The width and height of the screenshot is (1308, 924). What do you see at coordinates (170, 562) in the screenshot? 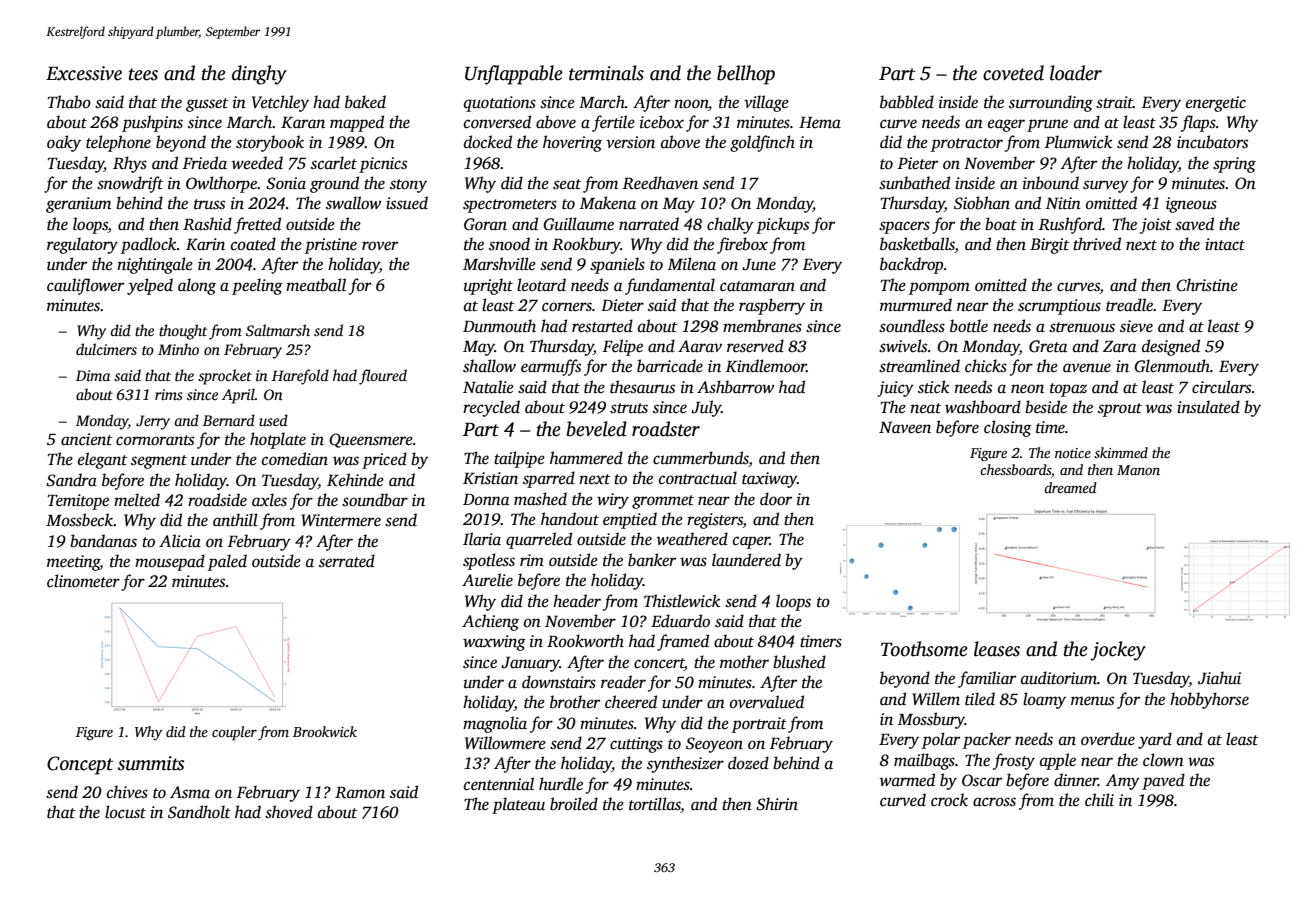
I see `mousepad` at bounding box center [170, 562].
